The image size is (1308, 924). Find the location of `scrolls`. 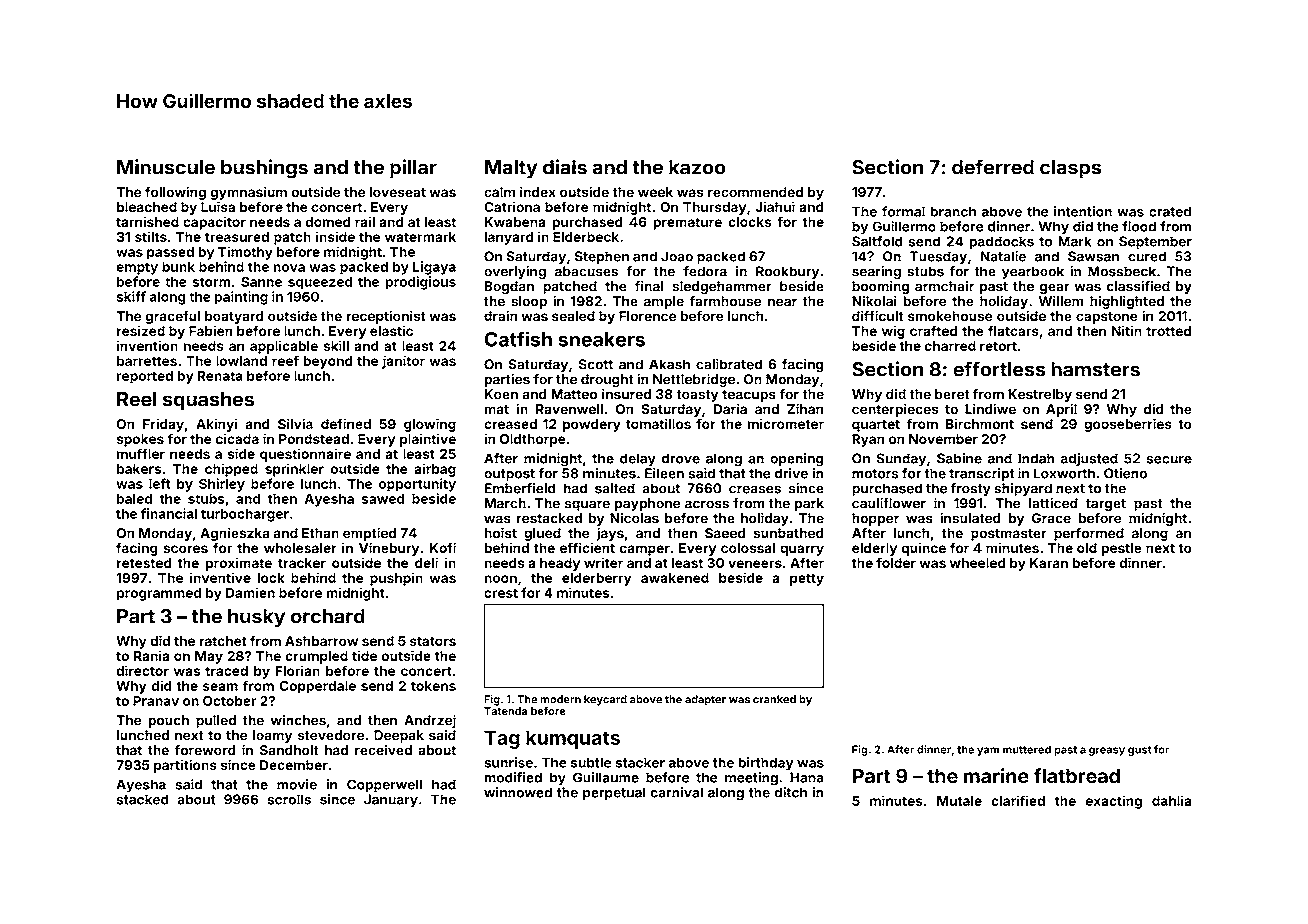

scrolls is located at coordinates (289, 799).
